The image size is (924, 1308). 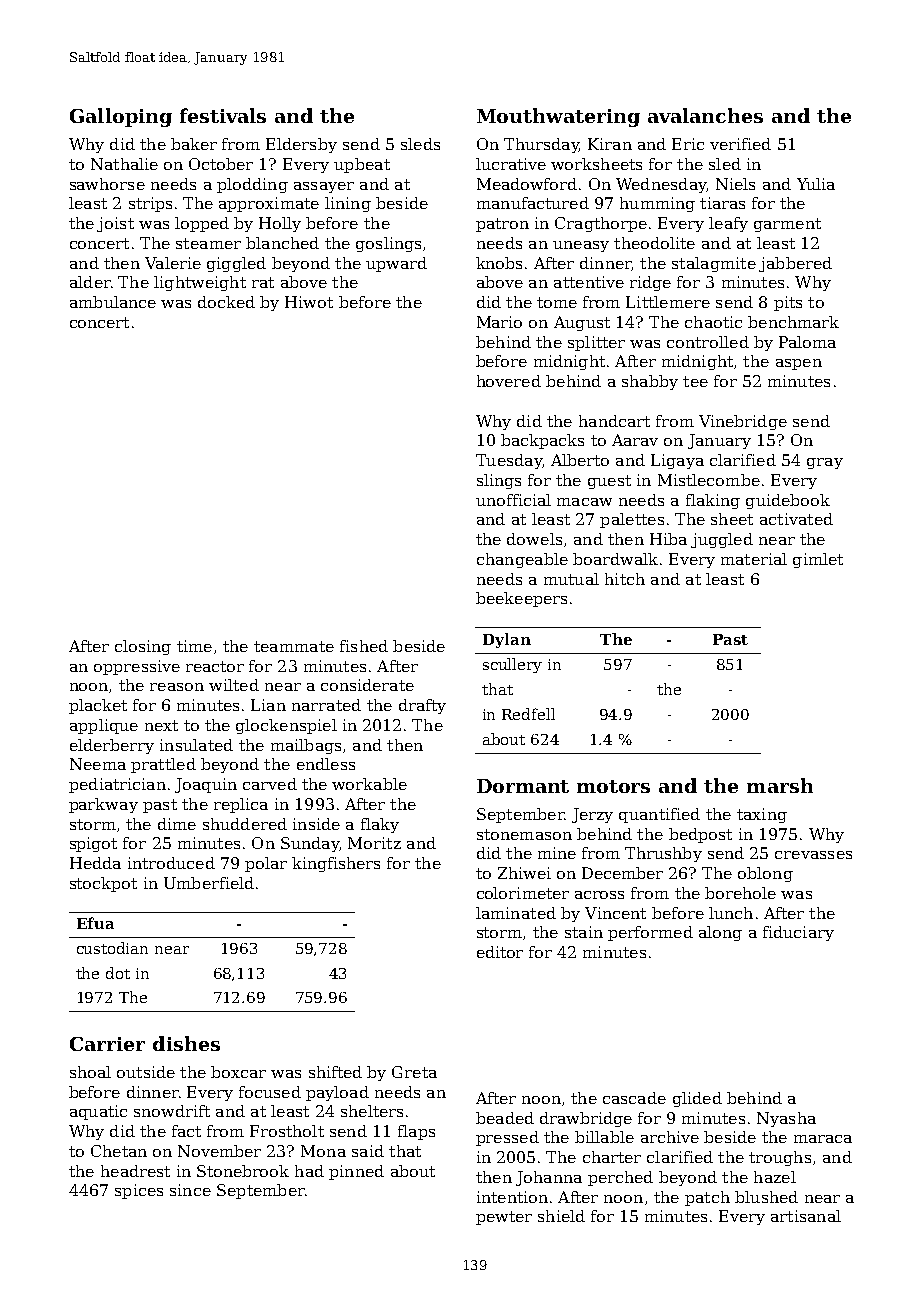 What do you see at coordinates (356, 1172) in the screenshot?
I see `pinned` at bounding box center [356, 1172].
